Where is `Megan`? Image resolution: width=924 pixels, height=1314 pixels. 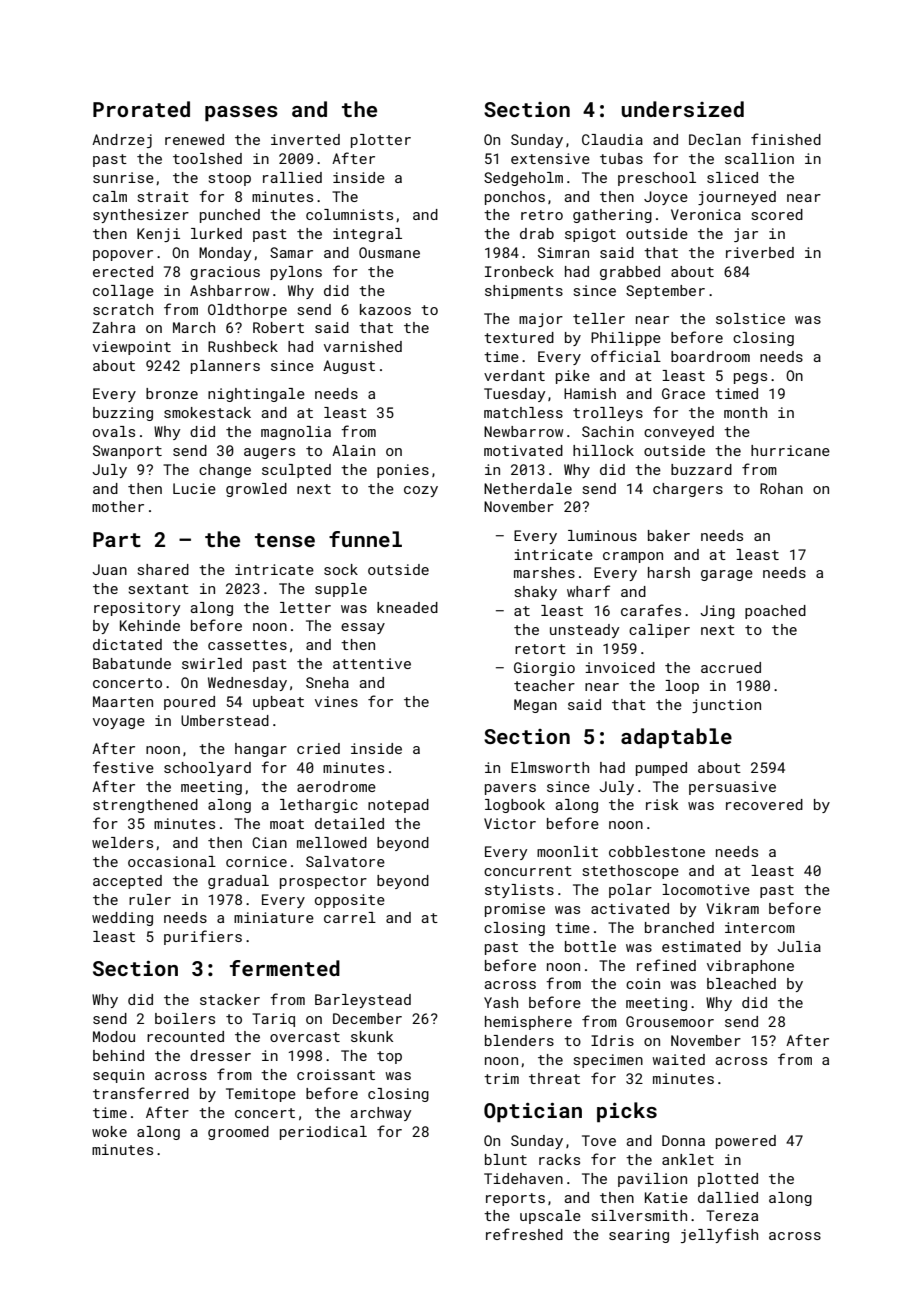
Megan is located at coordinates (535, 706).
